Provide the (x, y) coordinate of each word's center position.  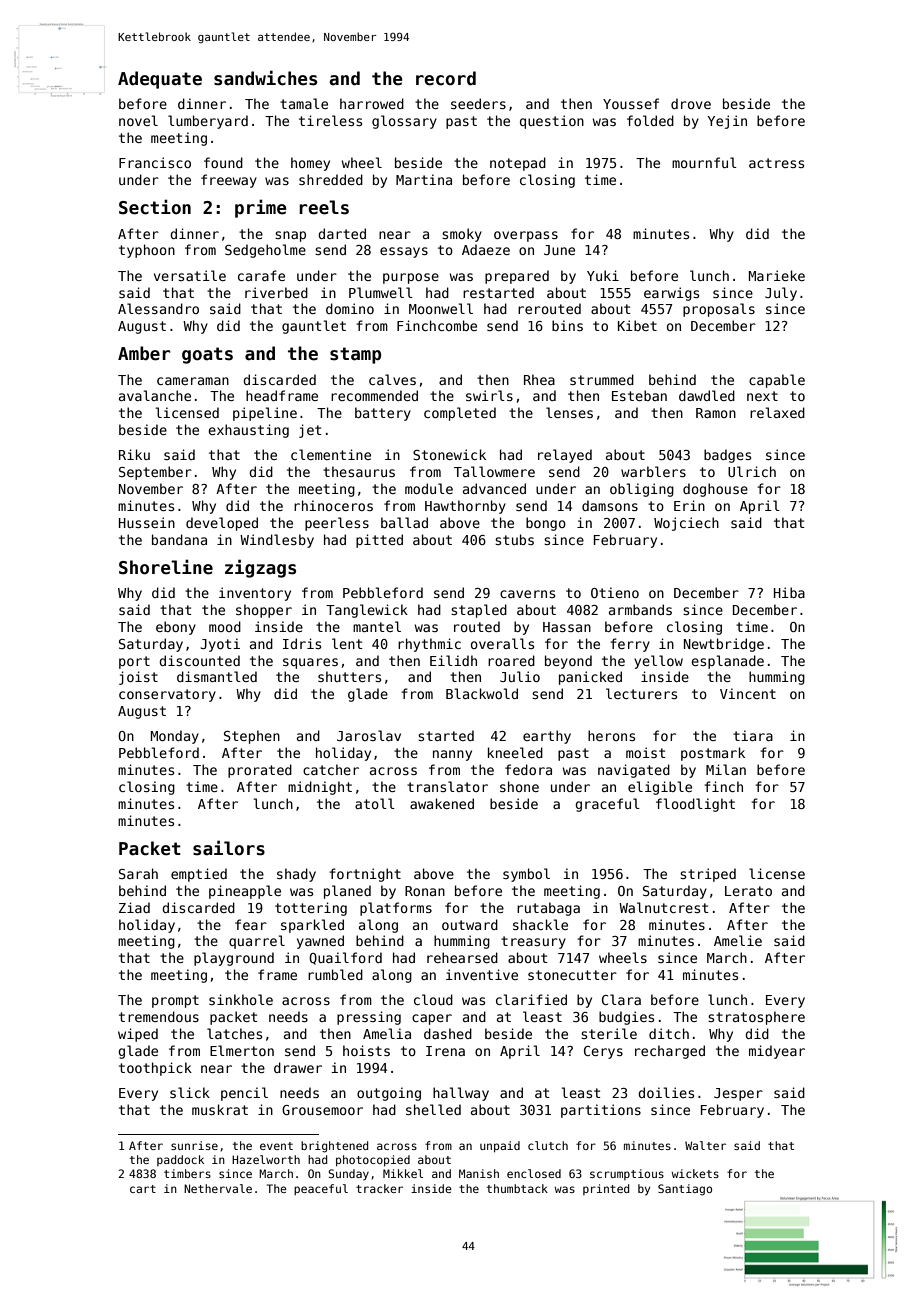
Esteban (639, 395)
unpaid (500, 1147)
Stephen (252, 737)
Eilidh (453, 660)
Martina (424, 179)
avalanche (155, 395)
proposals (719, 310)
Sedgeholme (265, 251)
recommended (374, 395)
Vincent (748, 693)
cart (143, 1189)
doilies (666, 1092)
